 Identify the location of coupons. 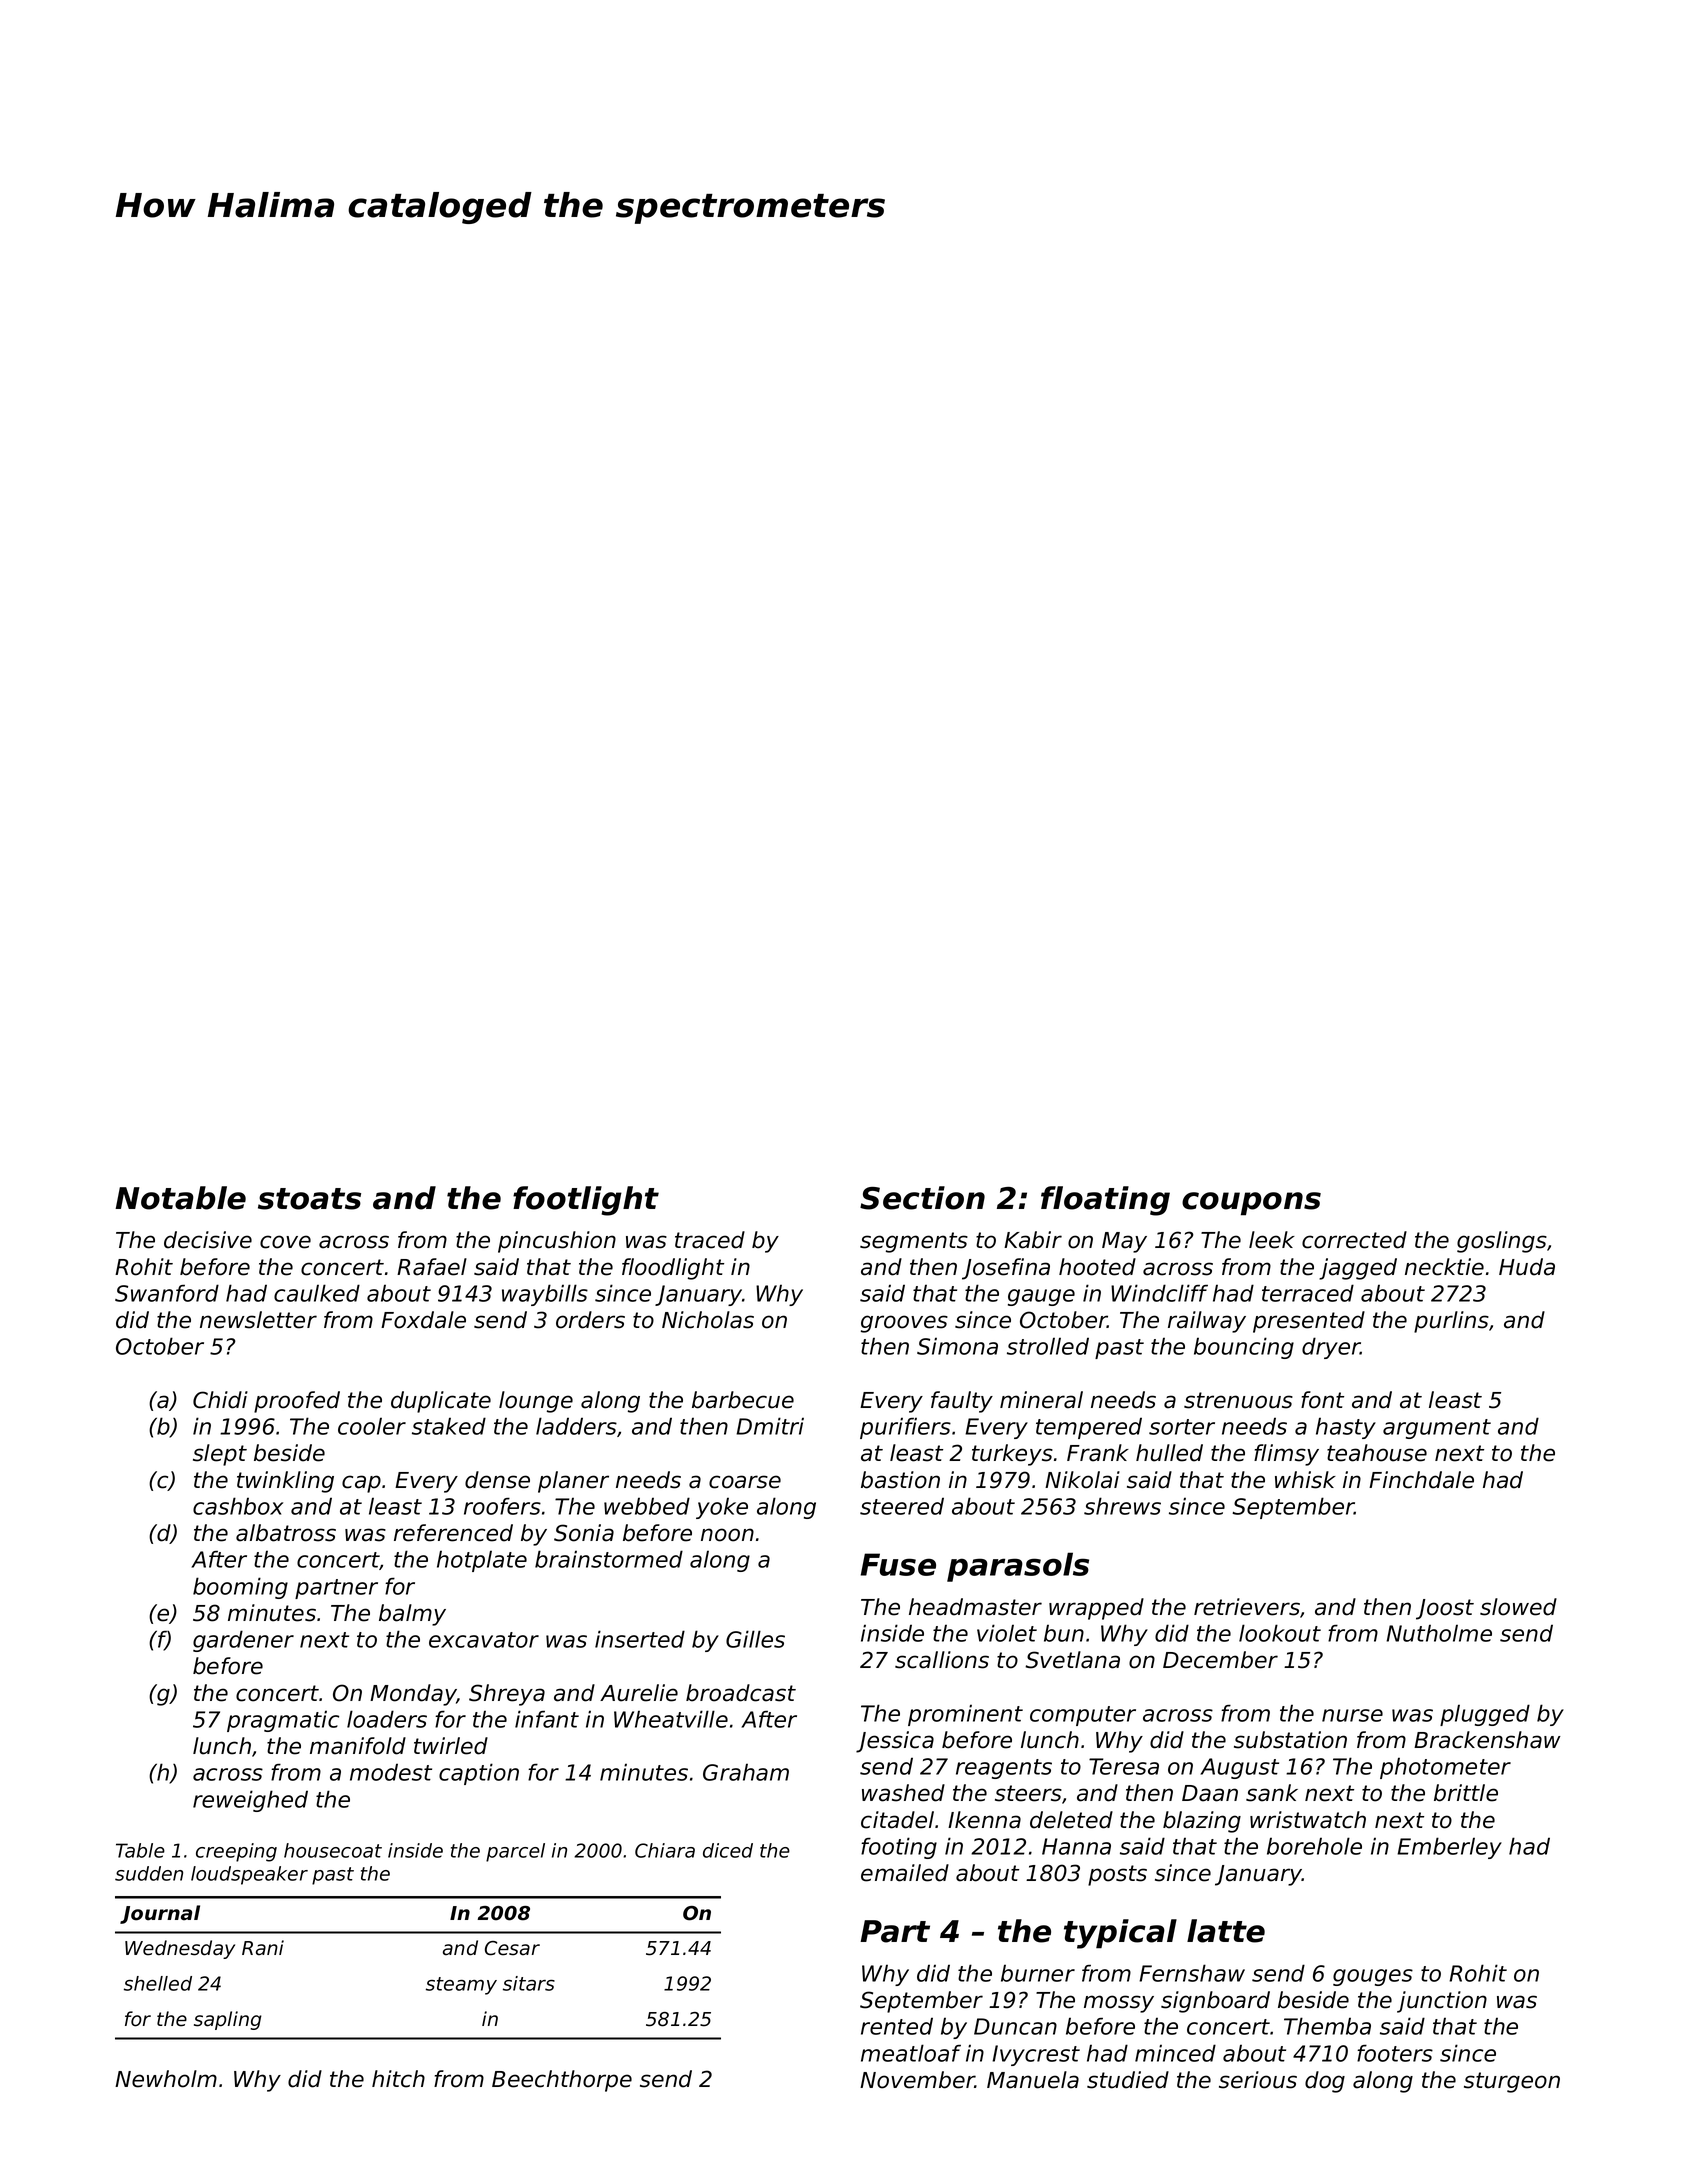
(1251, 1204).
